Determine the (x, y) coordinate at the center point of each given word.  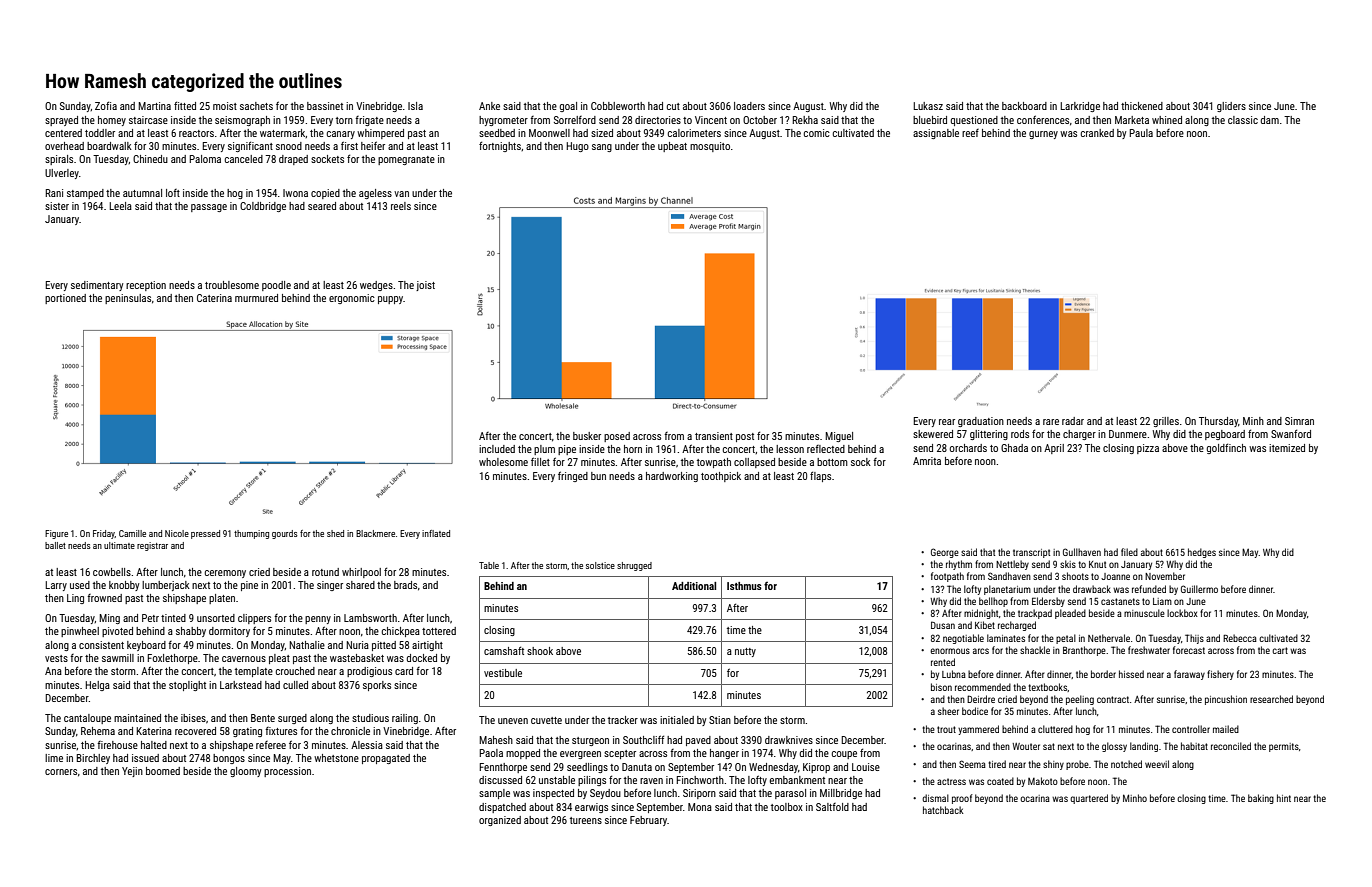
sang (602, 148)
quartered (1089, 799)
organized (500, 821)
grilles (1166, 422)
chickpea (401, 632)
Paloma (205, 159)
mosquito (710, 147)
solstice (600, 565)
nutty (745, 652)
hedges (1202, 553)
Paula (1141, 133)
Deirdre (981, 699)
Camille (132, 533)
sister (57, 206)
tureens (586, 820)
